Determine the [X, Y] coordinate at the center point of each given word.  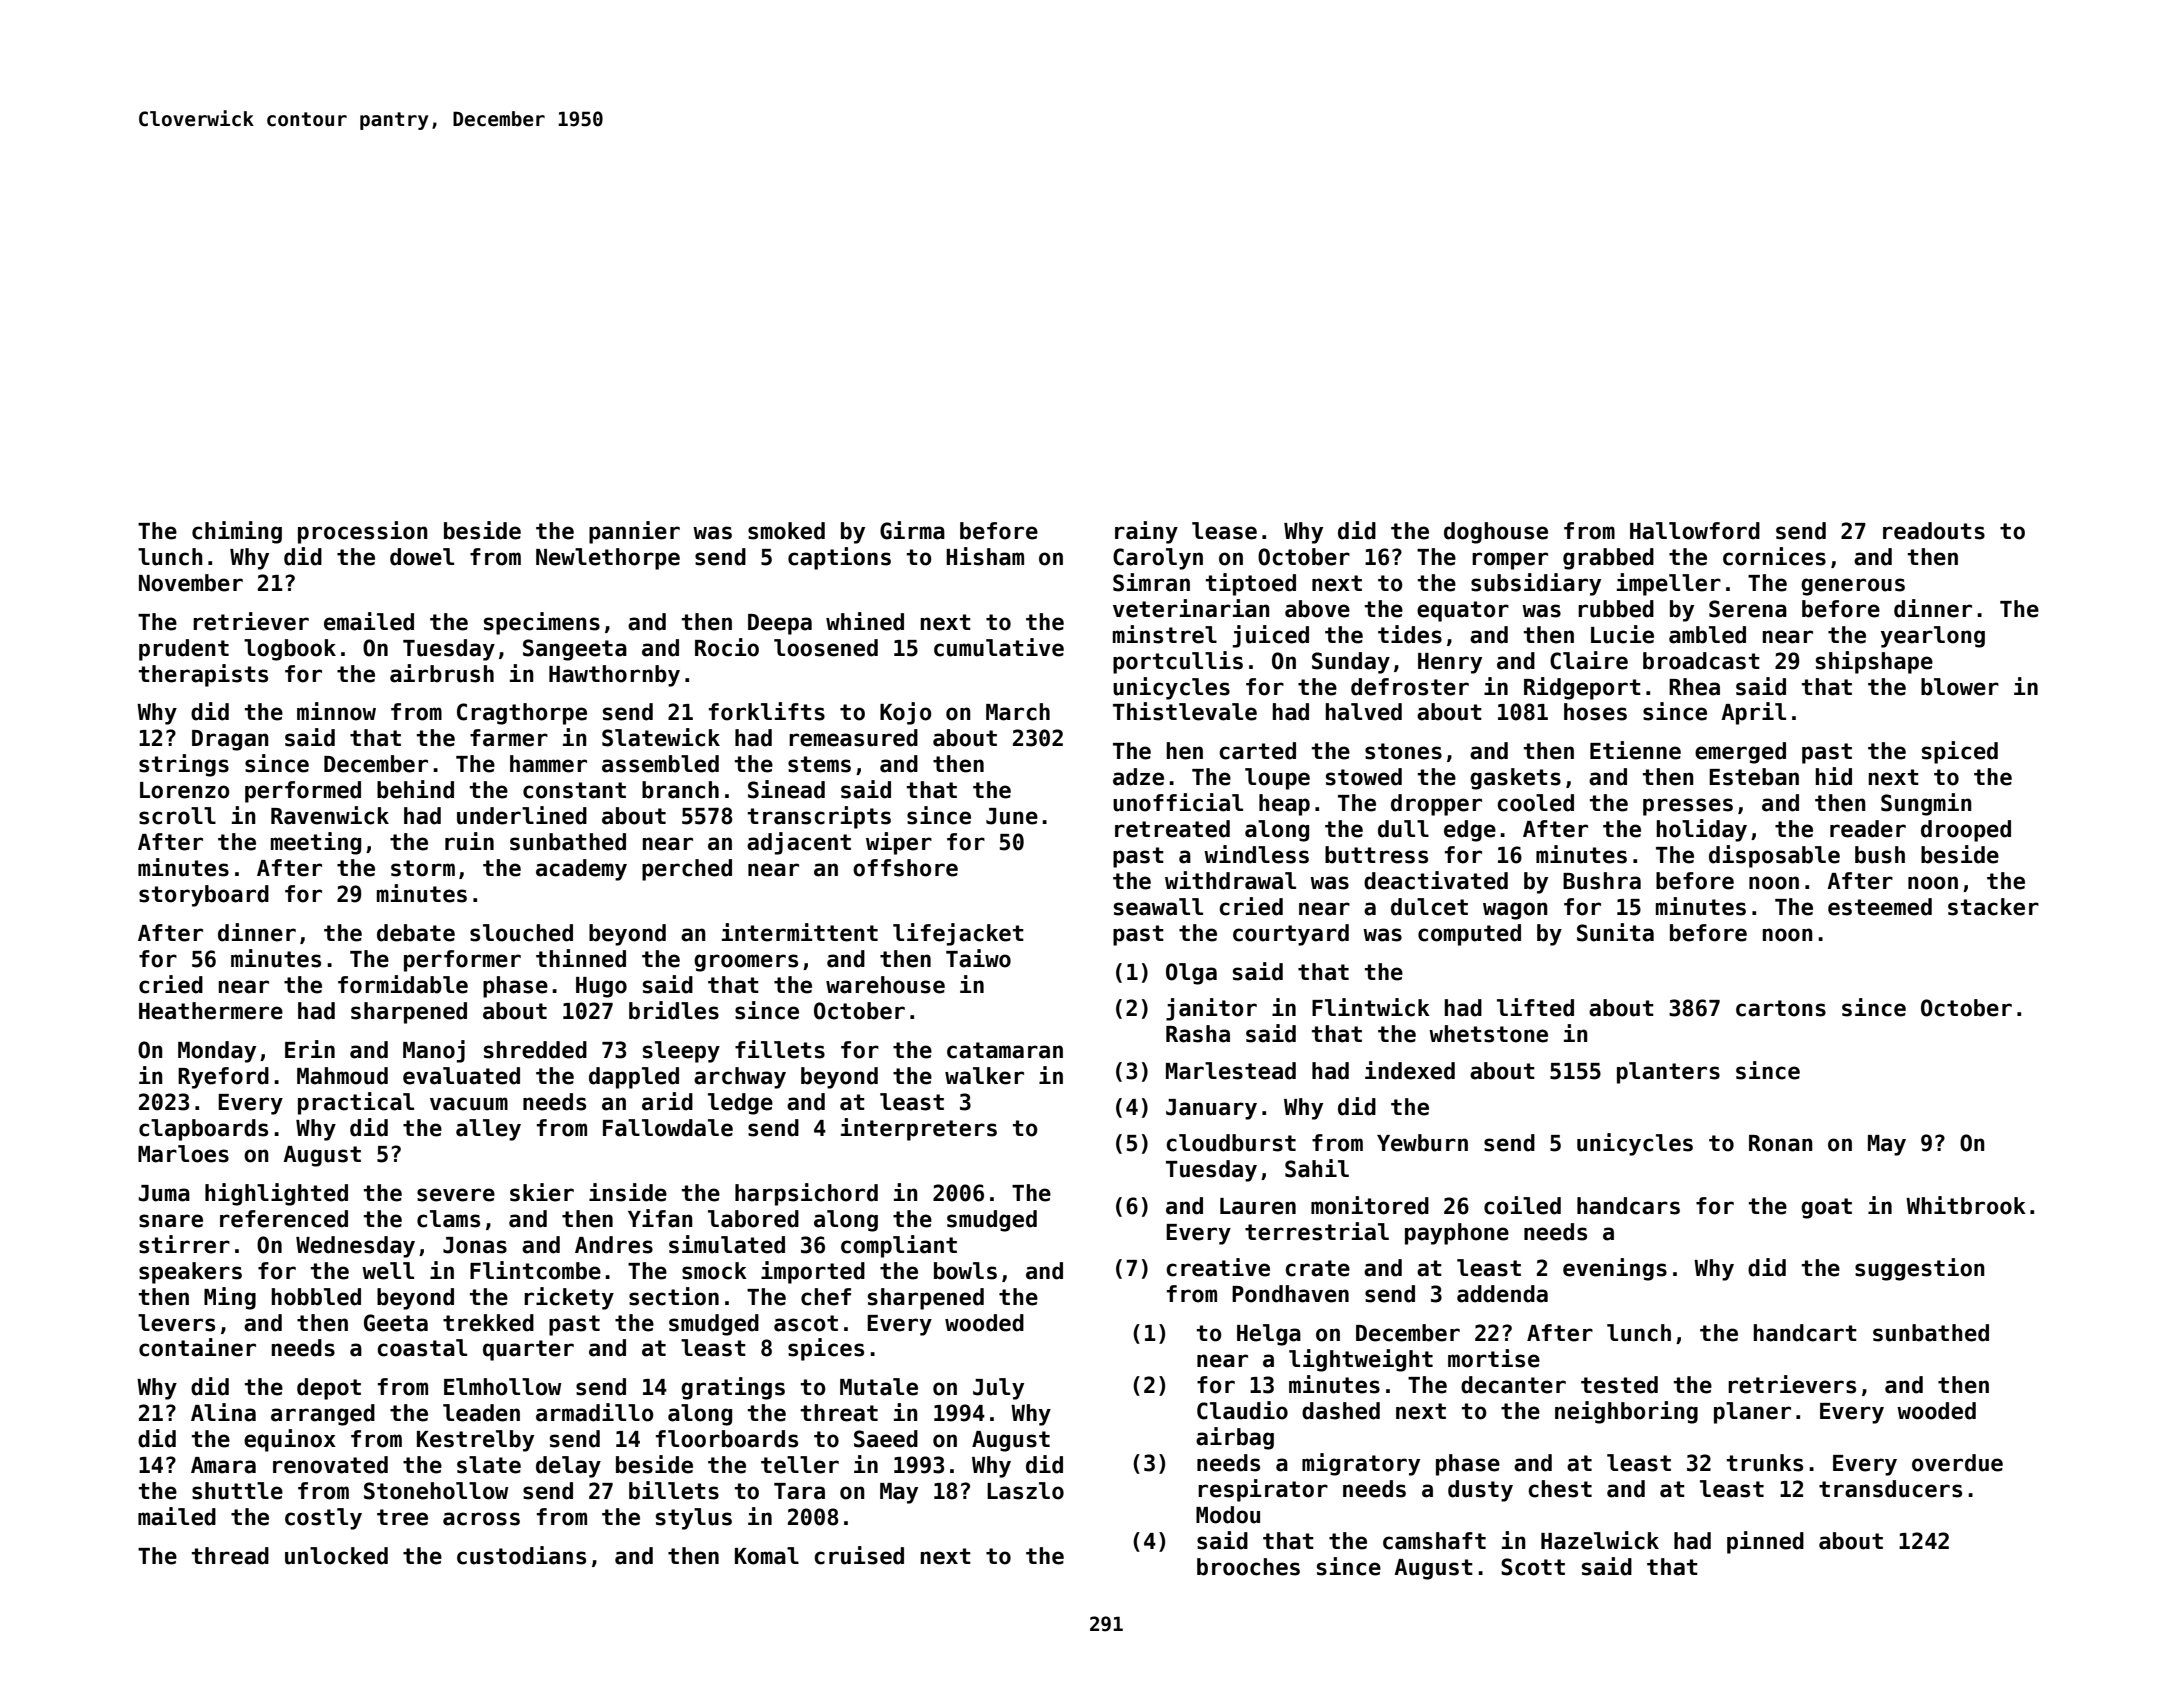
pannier [634, 532]
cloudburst [1231, 1143]
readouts [1934, 531]
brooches [1248, 1567]
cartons [1781, 1008]
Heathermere [211, 1011]
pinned [1765, 1542]
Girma [912, 530]
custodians [521, 1555]
